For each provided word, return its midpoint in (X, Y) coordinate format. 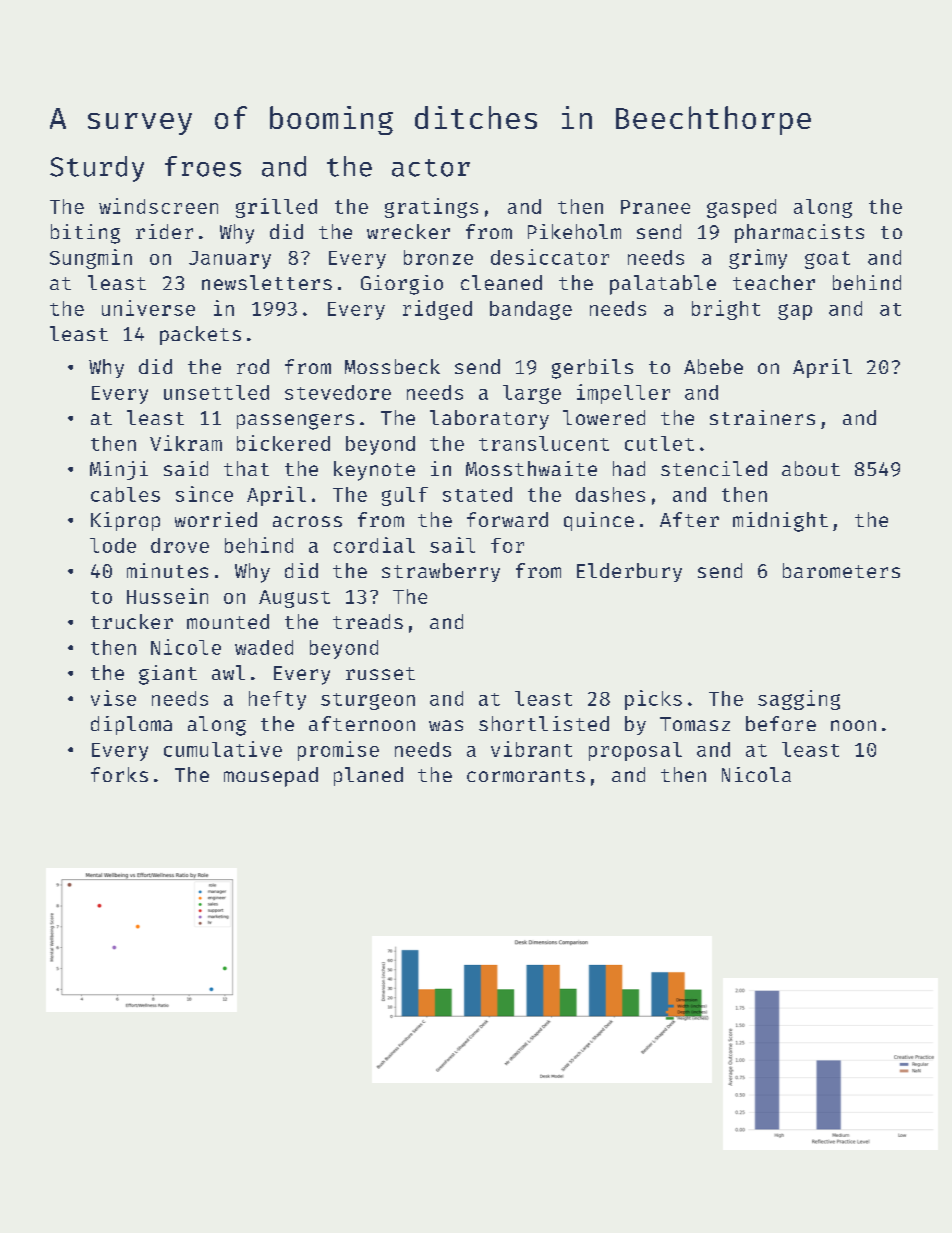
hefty (277, 700)
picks (653, 700)
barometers (841, 570)
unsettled (216, 392)
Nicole (186, 647)
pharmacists (799, 233)
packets (200, 335)
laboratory (489, 420)
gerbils (592, 369)
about (811, 468)
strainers (762, 417)
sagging (799, 700)
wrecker (408, 231)
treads (368, 621)
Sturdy (97, 169)
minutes (167, 570)
